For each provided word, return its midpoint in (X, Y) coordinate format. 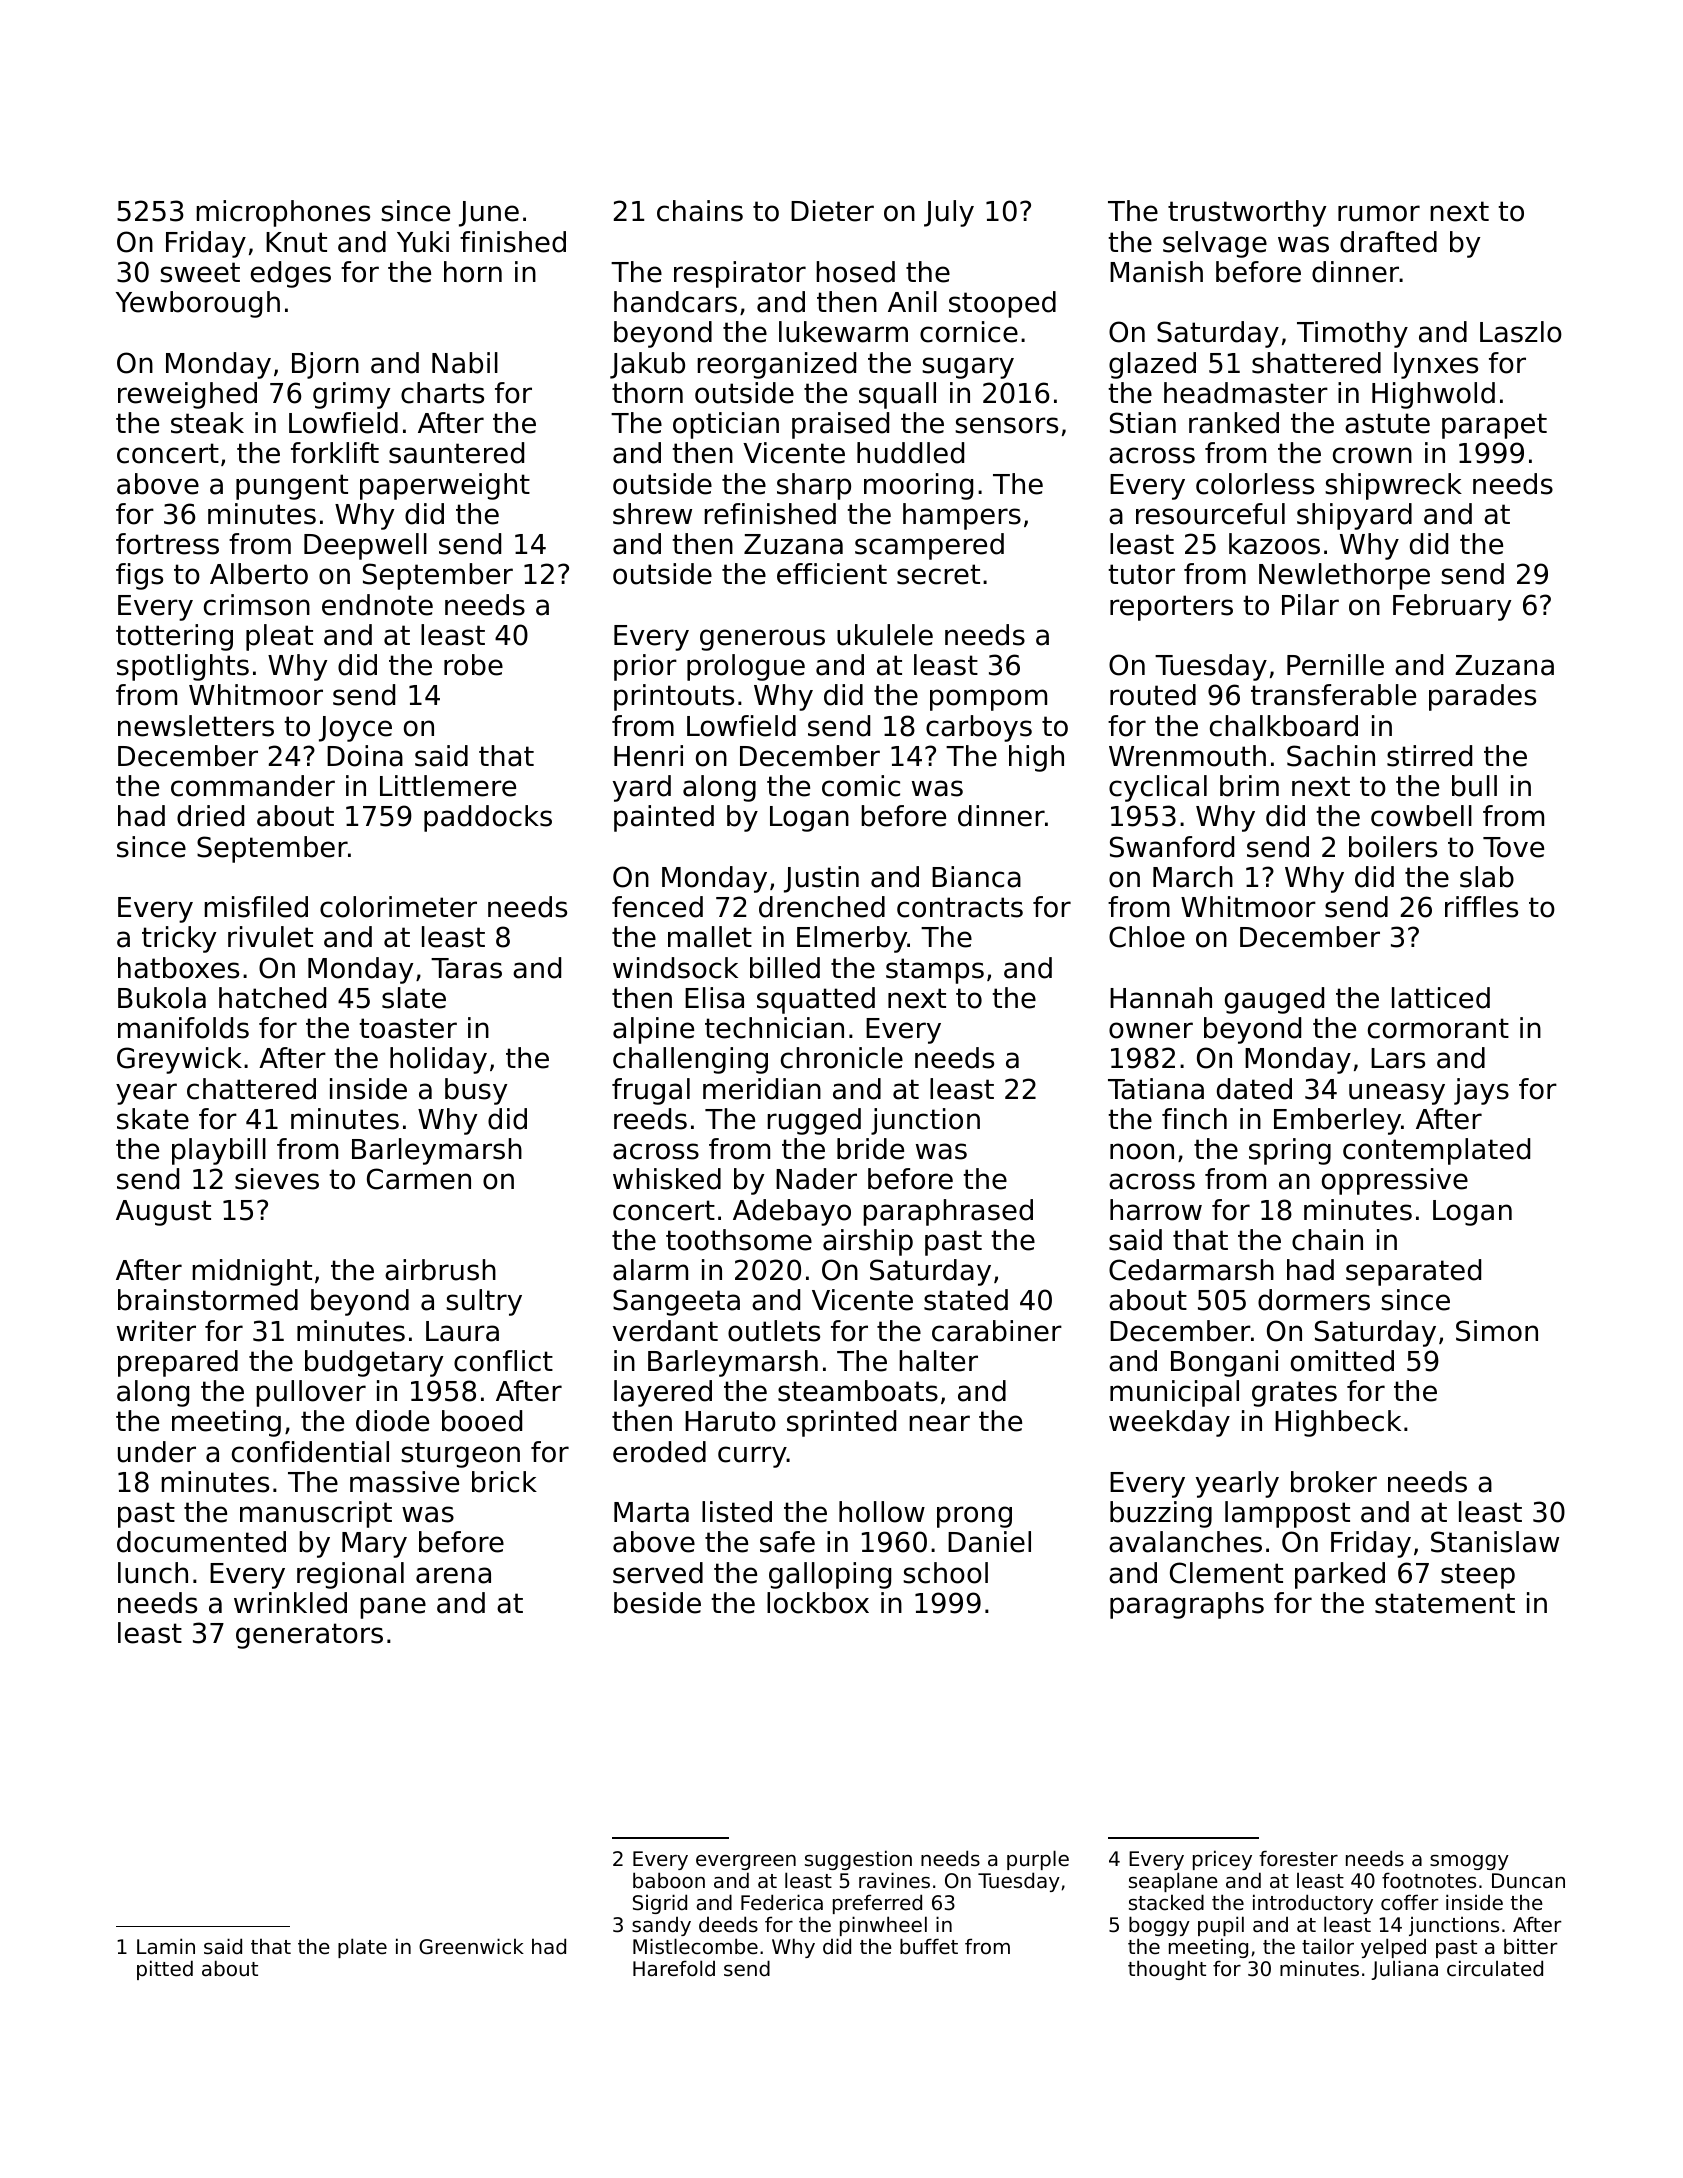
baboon (669, 1880)
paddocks (488, 818)
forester (1298, 1858)
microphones (283, 213)
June (489, 214)
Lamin (166, 1946)
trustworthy (1247, 213)
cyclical (1158, 788)
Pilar (1310, 605)
